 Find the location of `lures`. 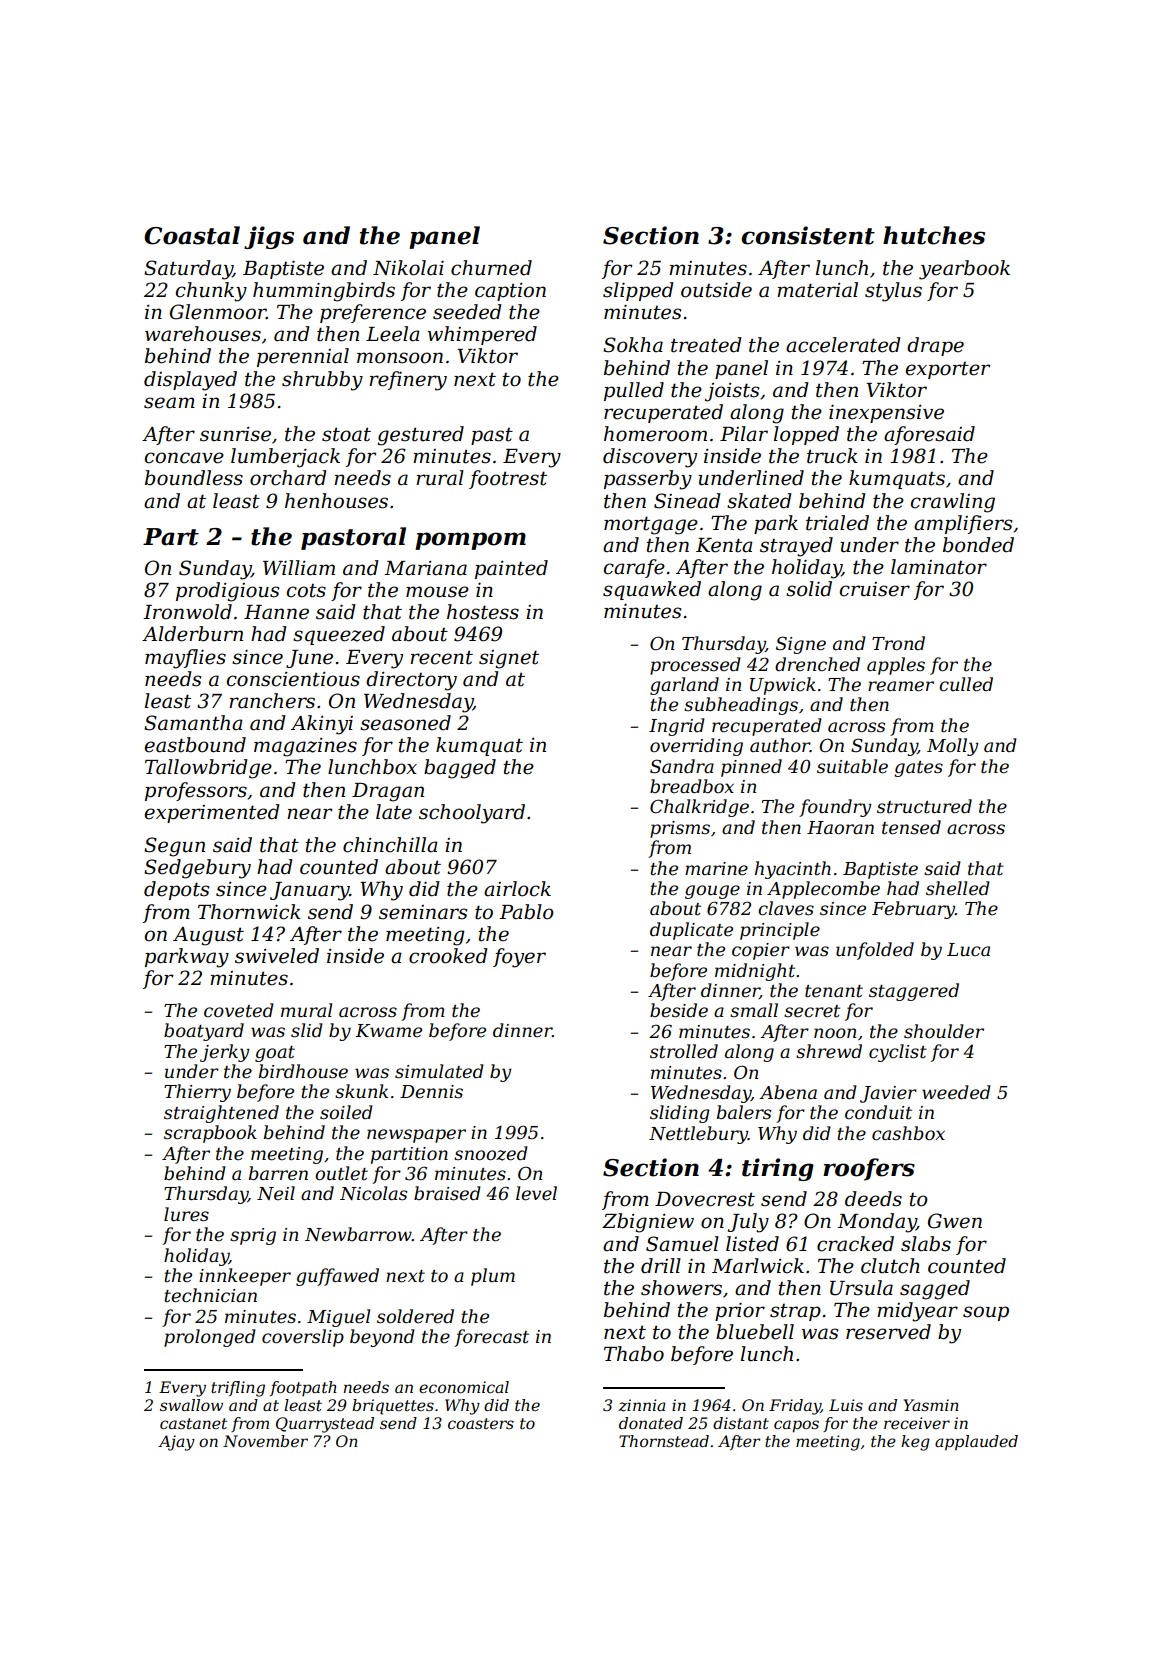

lures is located at coordinates (186, 1214).
